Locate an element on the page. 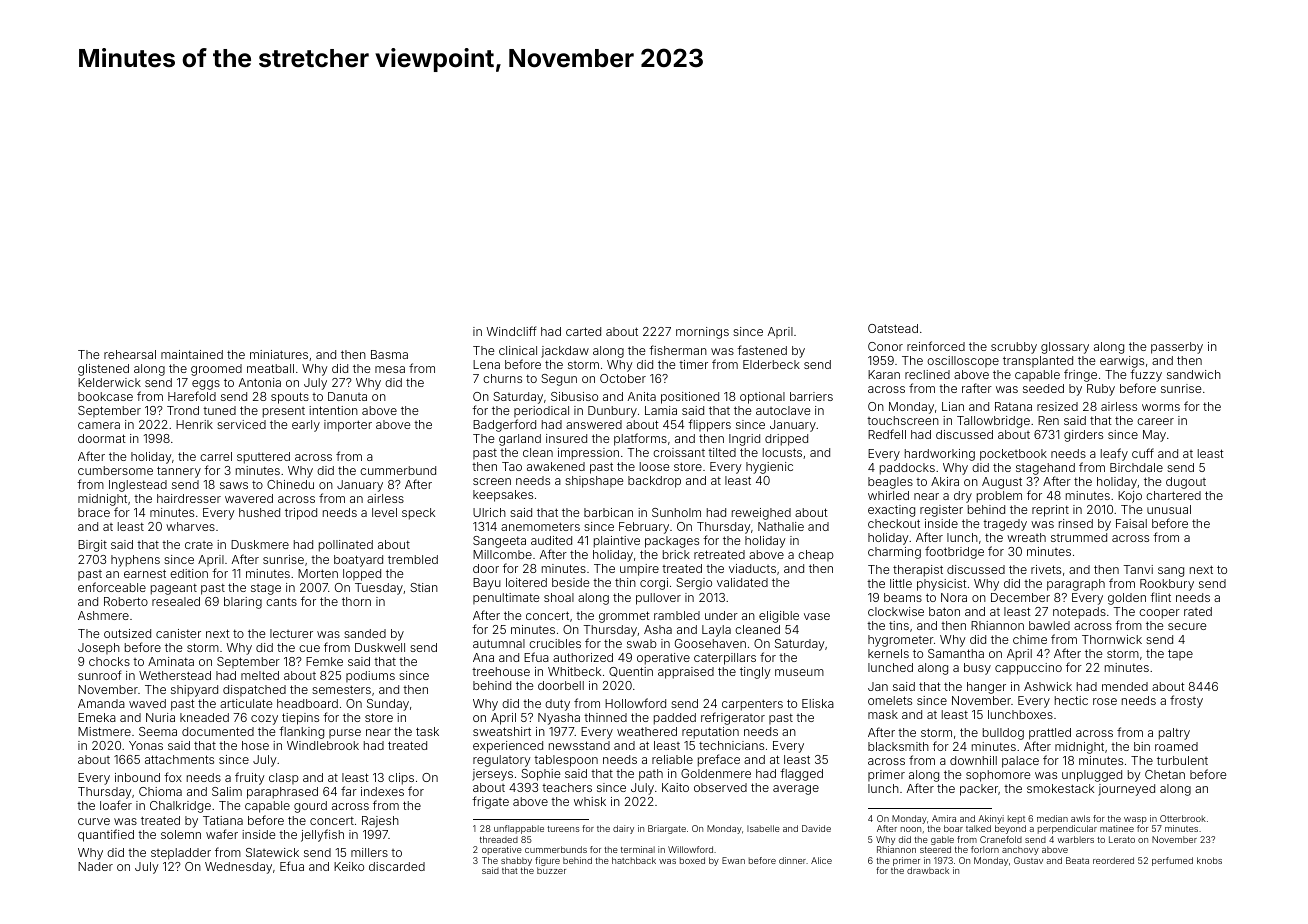 Image resolution: width=1308 pixels, height=924 pixels. Sophie is located at coordinates (540, 775).
